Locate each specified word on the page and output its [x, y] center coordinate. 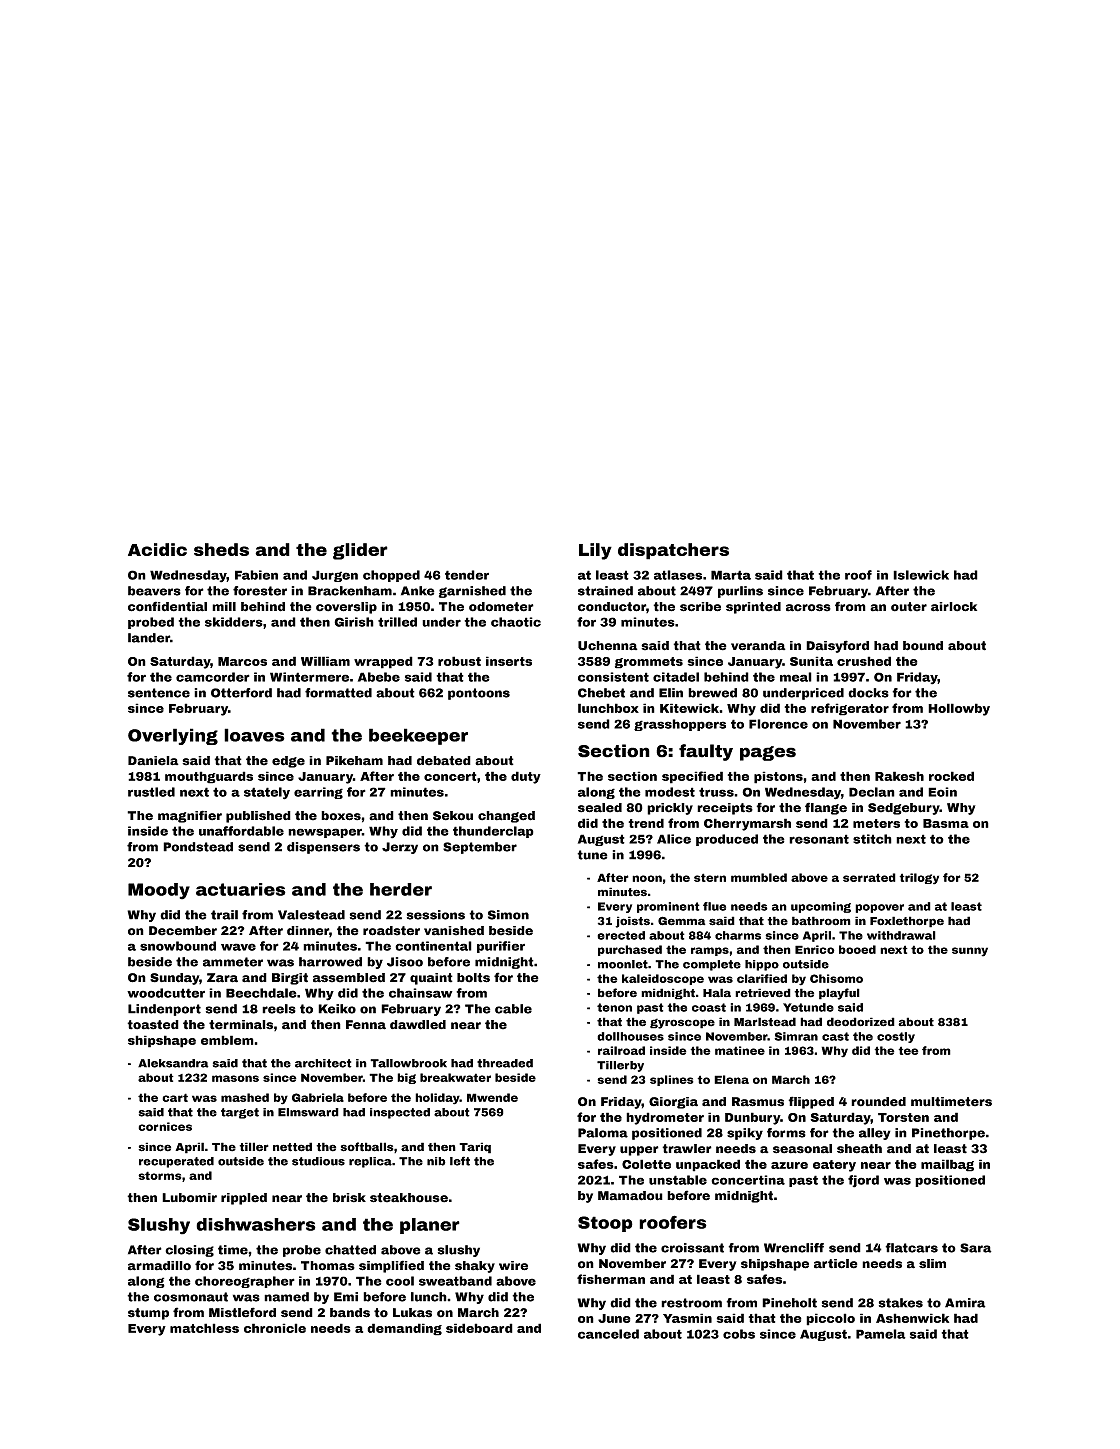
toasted [153, 1025]
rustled [151, 792]
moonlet [623, 964]
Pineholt [789, 1303]
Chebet [601, 693]
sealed [600, 808]
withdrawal [901, 935]
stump [148, 1314]
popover [879, 908]
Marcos [242, 661]
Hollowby [959, 709]
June [614, 1318]
